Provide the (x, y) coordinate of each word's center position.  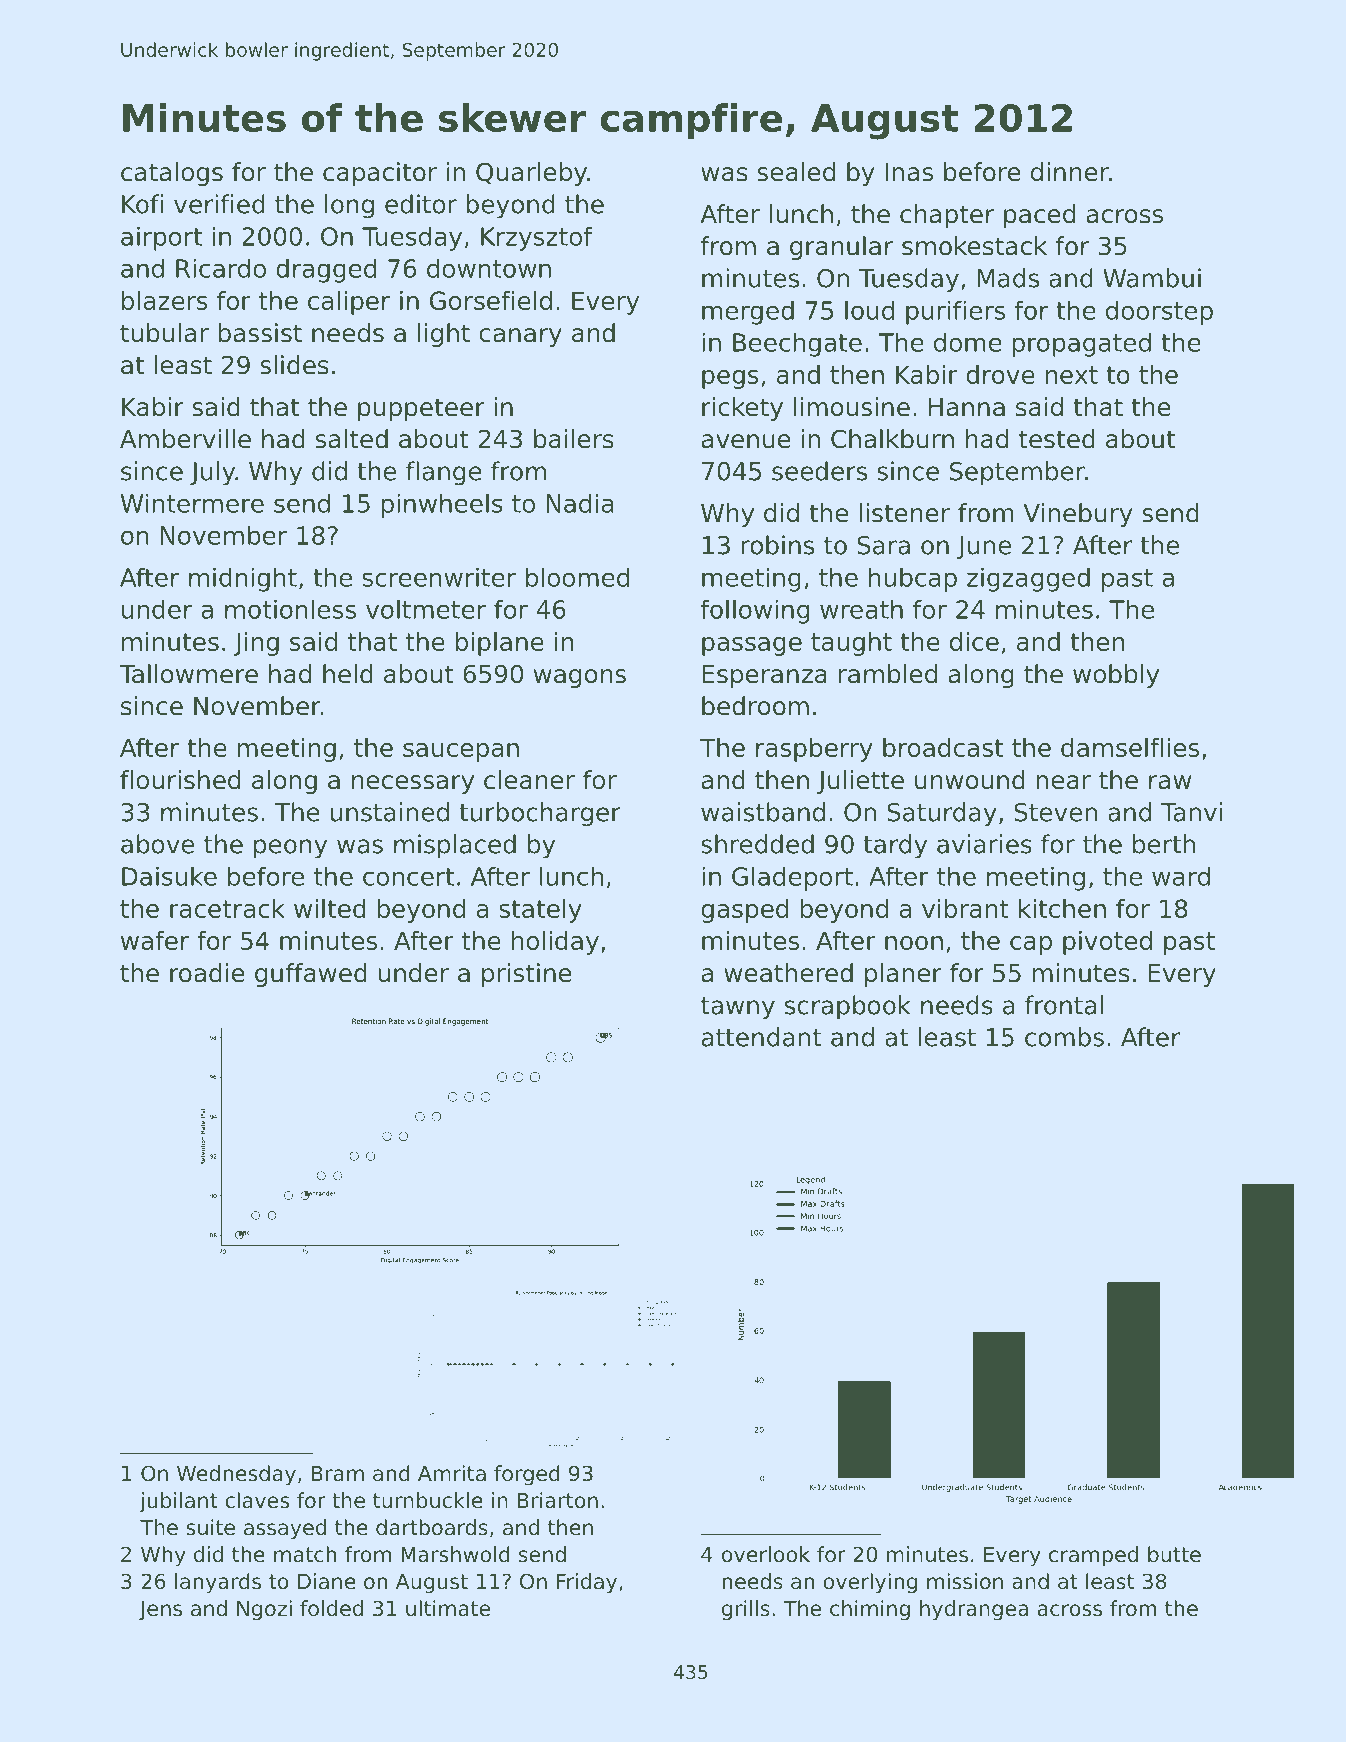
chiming (870, 1610)
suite (210, 1527)
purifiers (955, 312)
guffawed (311, 975)
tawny (738, 1008)
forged (527, 1475)
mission (965, 1581)
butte (1174, 1554)
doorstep (1159, 312)
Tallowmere (188, 674)
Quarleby (531, 174)
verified (219, 204)
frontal (1064, 1005)
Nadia (580, 503)
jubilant (179, 1502)
